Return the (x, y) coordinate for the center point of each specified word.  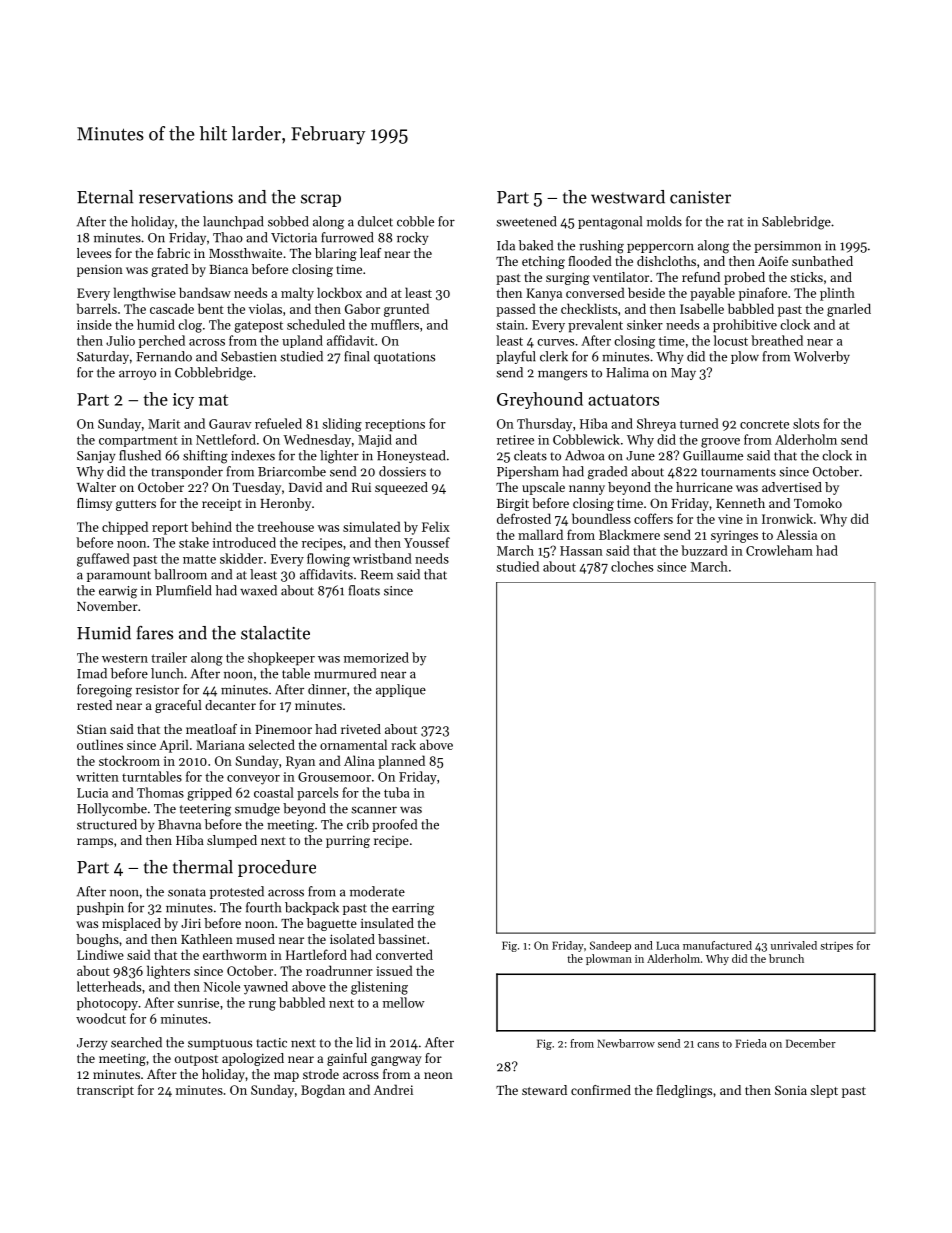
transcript (105, 1091)
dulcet (375, 221)
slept (824, 1091)
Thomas (160, 792)
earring (413, 909)
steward (544, 1090)
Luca (667, 945)
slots (806, 423)
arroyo (137, 375)
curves (555, 342)
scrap (321, 200)
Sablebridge (796, 223)
